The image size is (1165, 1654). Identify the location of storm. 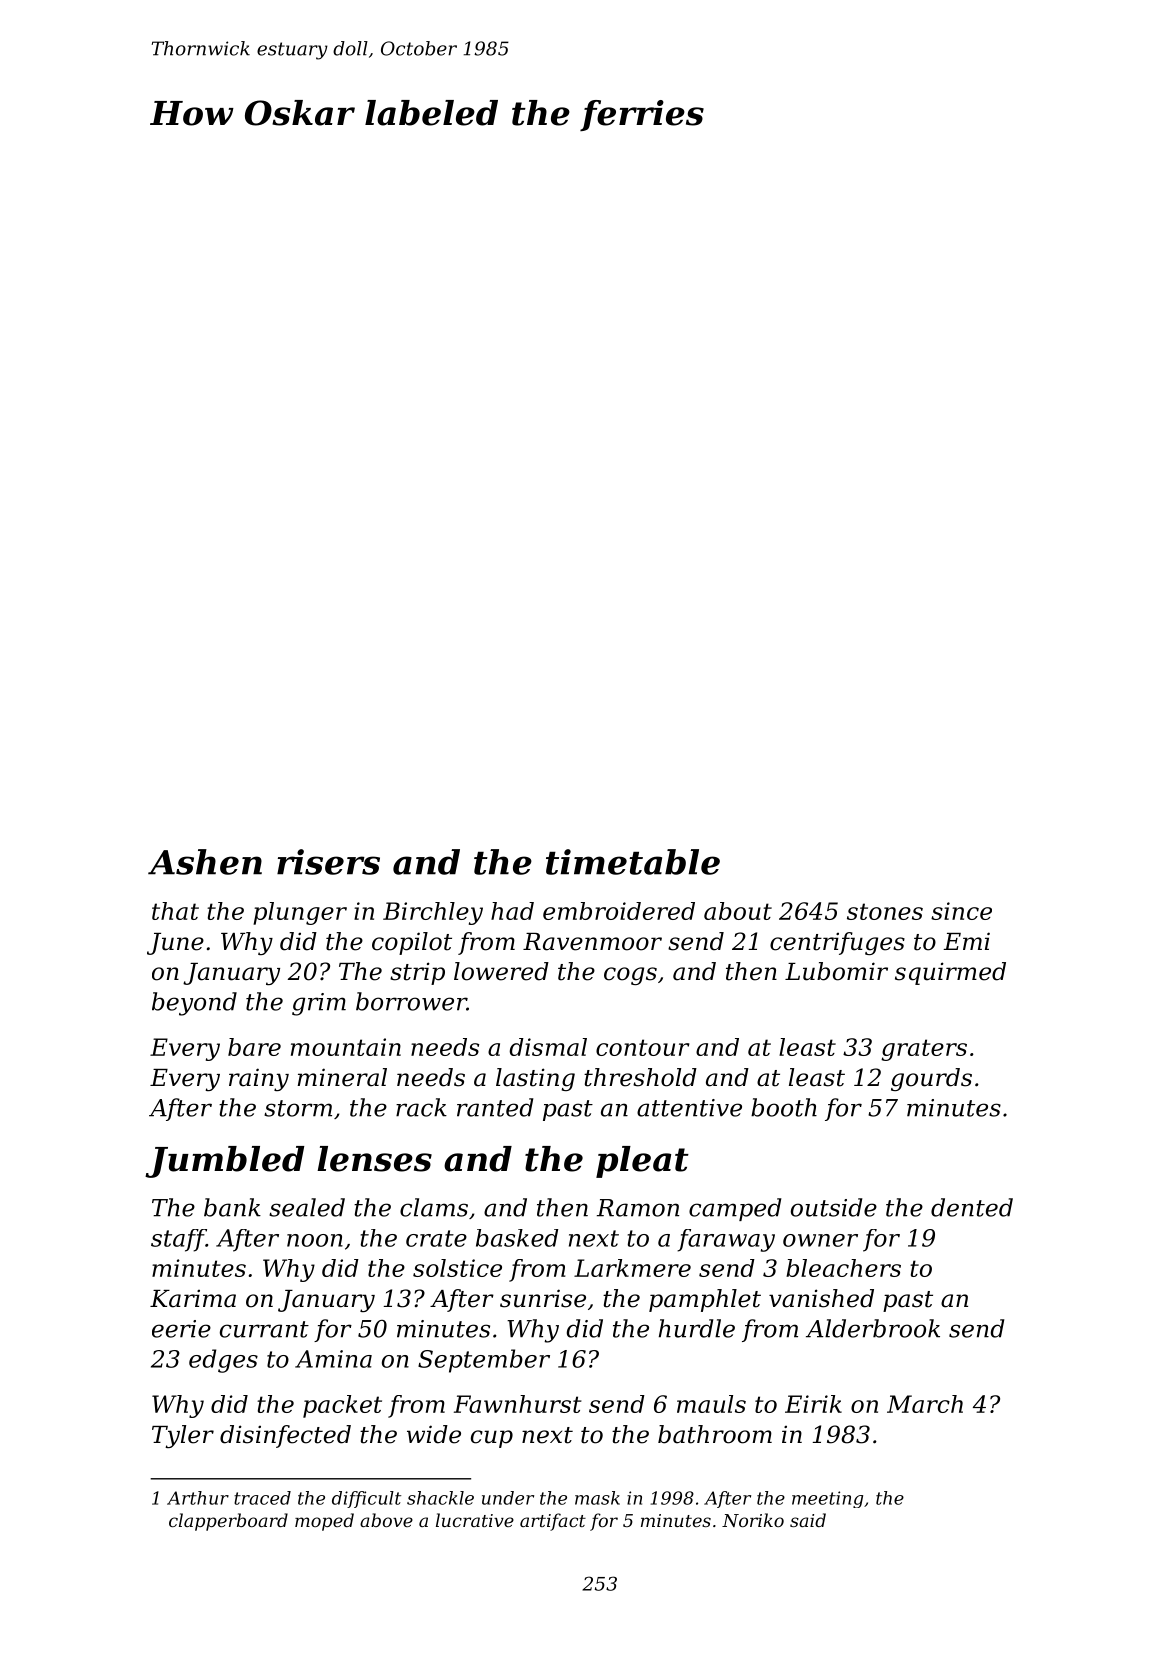
(298, 1108).
